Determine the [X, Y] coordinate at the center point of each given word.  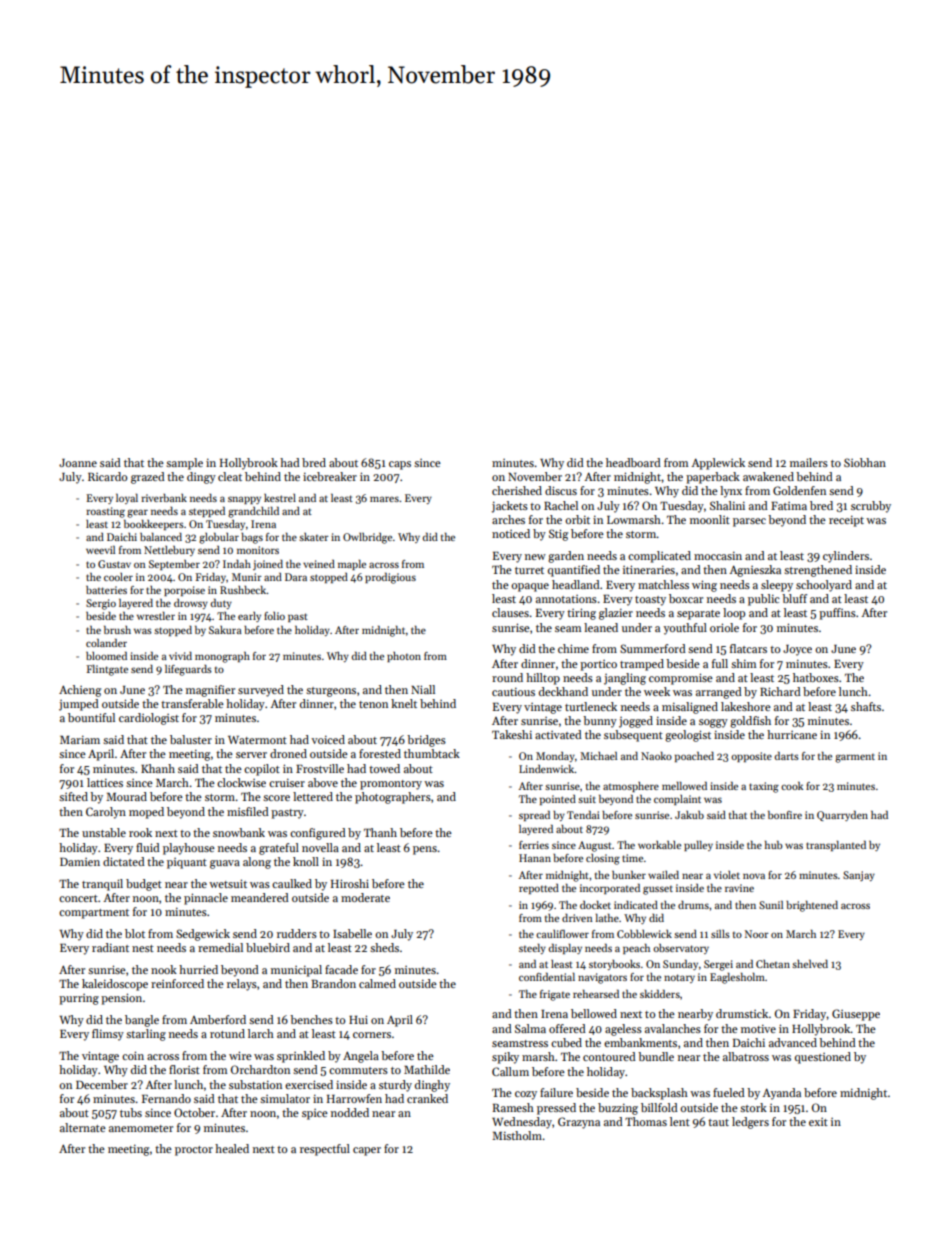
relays [242, 985]
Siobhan [865, 462]
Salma [530, 1028]
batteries [106, 590]
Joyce [797, 650]
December [102, 1084]
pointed [558, 800]
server [251, 755]
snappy [244, 500]
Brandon [333, 983]
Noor [757, 934]
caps [400, 465]
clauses [510, 612]
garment [855, 758]
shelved [810, 964]
